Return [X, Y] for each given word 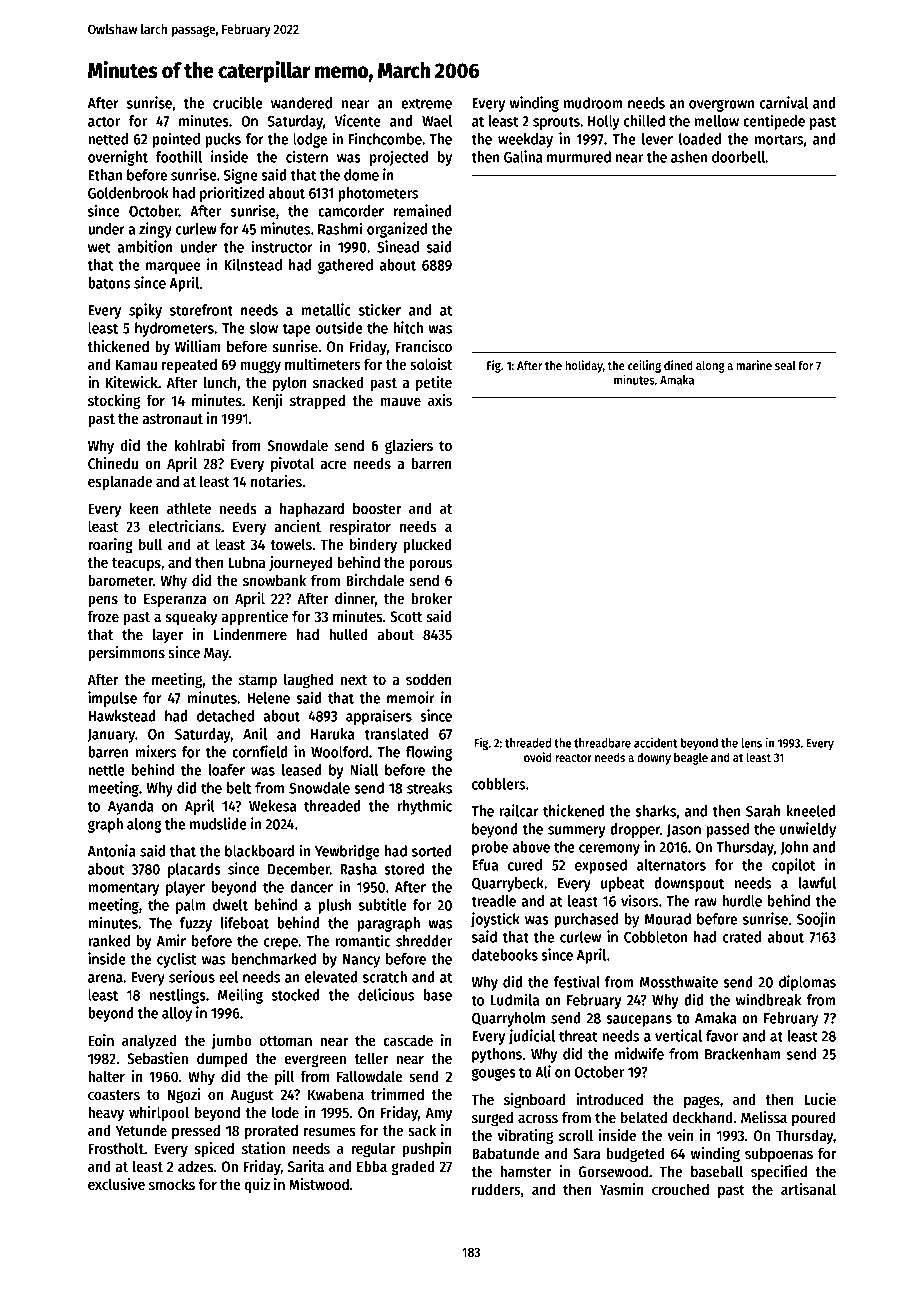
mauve [400, 401]
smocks [172, 1184]
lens [751, 743]
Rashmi [340, 228]
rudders [496, 1189]
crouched [680, 1189]
